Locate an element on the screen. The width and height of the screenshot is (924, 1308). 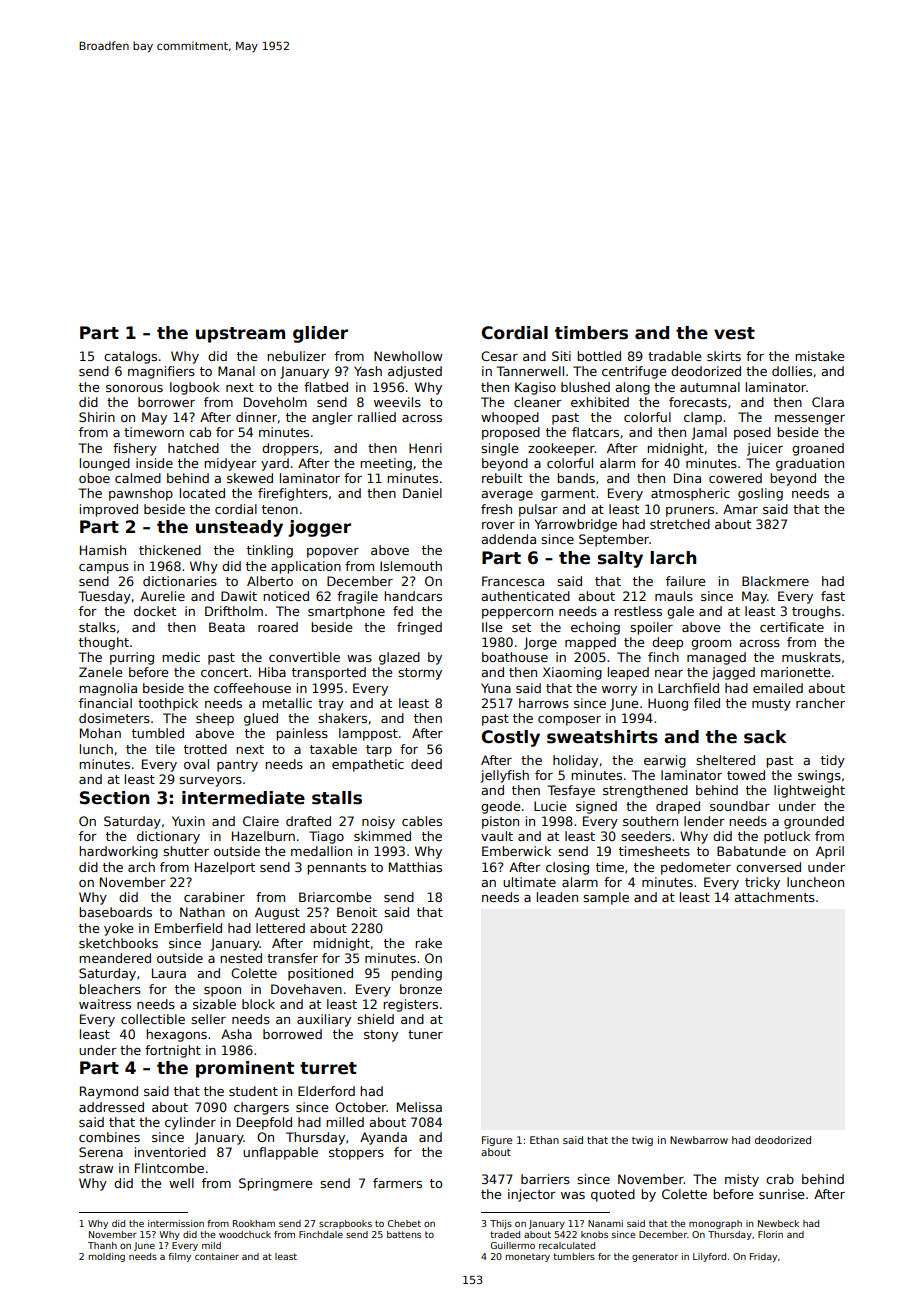
hardworking is located at coordinates (118, 852).
